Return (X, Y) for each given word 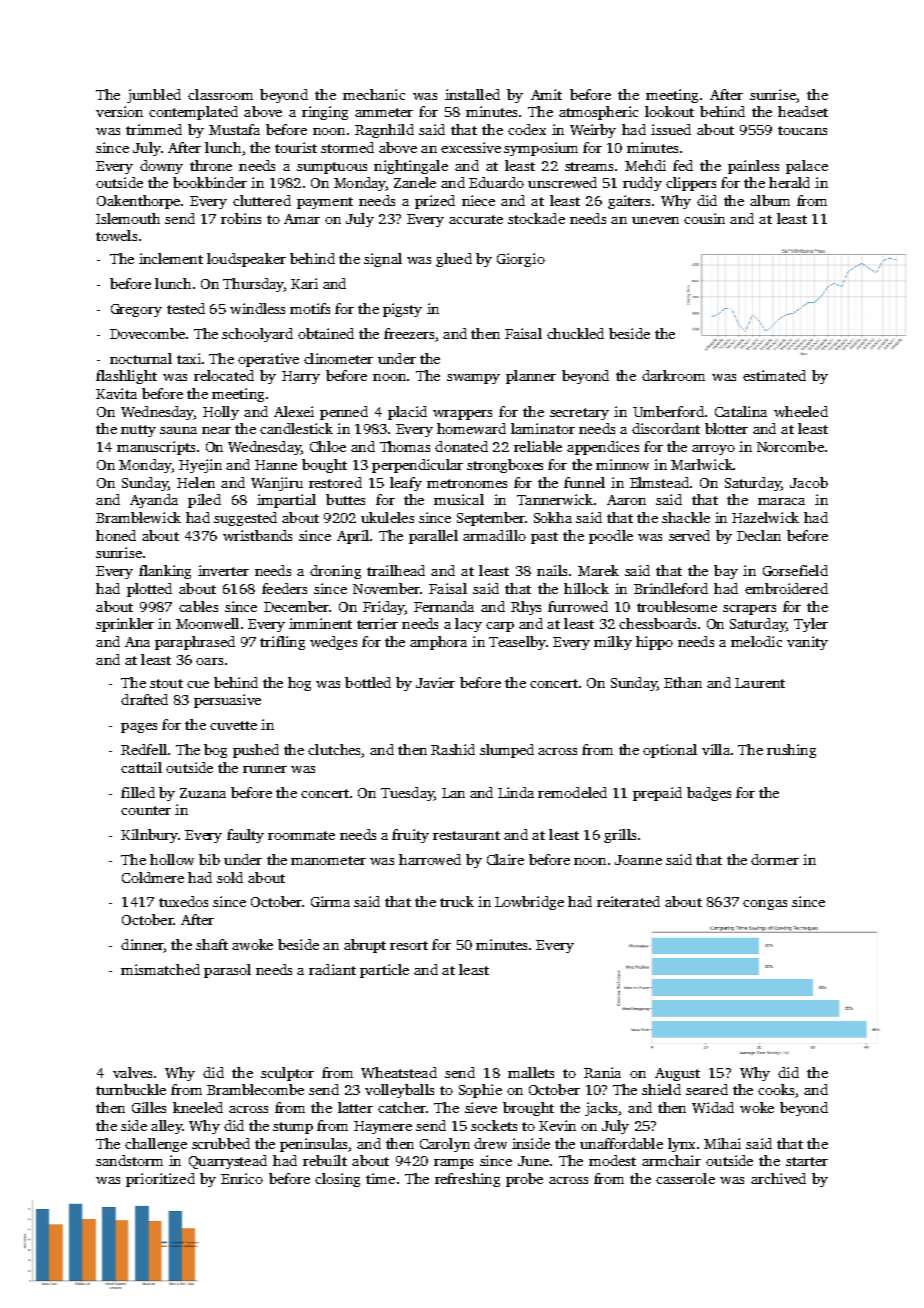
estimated (774, 375)
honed (116, 535)
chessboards (657, 623)
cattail (141, 767)
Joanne (638, 860)
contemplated (193, 113)
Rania (602, 1072)
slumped (507, 751)
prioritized (160, 1180)
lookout (669, 111)
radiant (332, 969)
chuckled (575, 333)
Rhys (526, 608)
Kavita (116, 393)
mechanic (374, 94)
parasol (227, 971)
